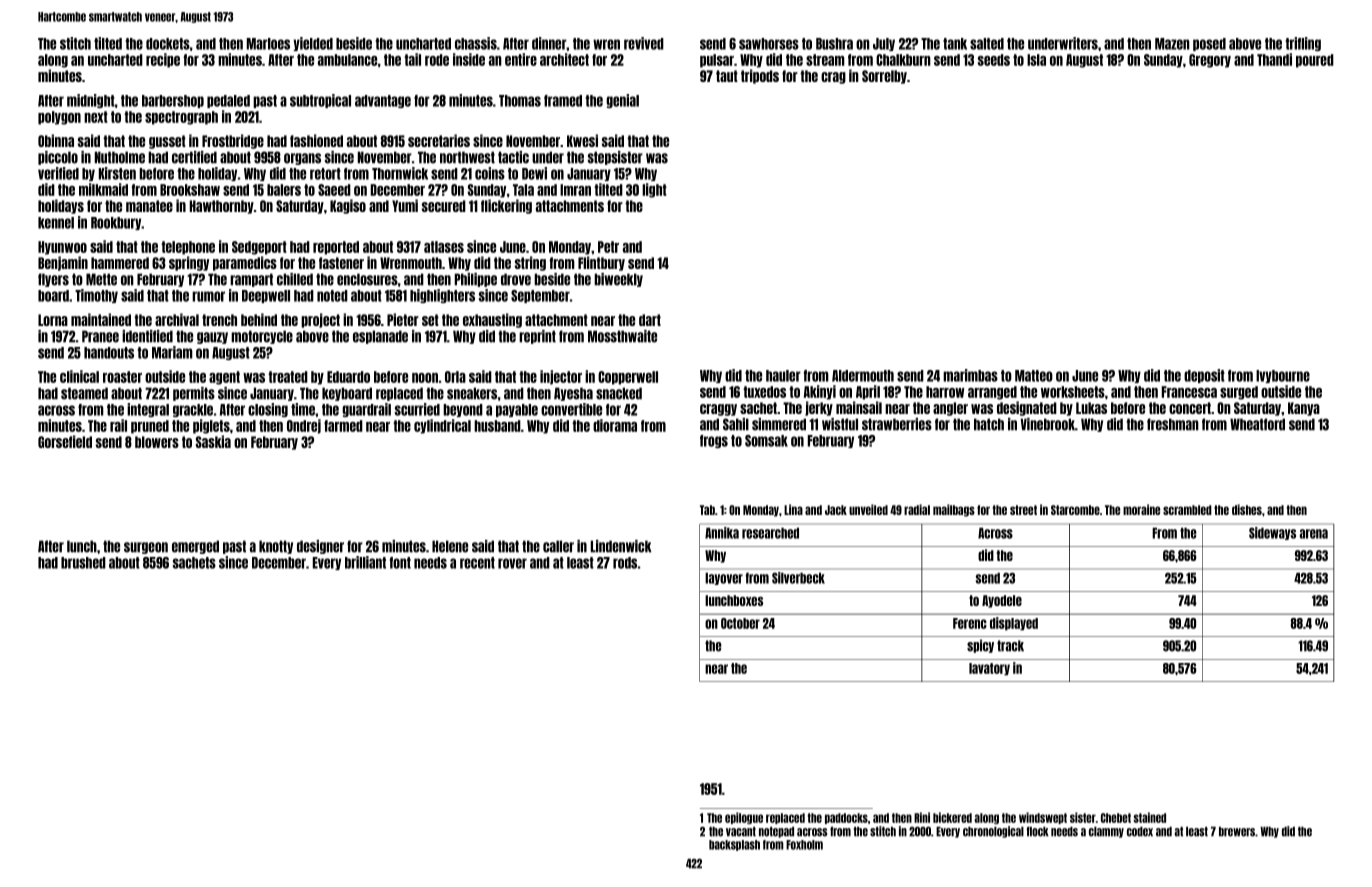  Describe the element at coordinates (506, 206) in the screenshot. I see `flickering` at that location.
